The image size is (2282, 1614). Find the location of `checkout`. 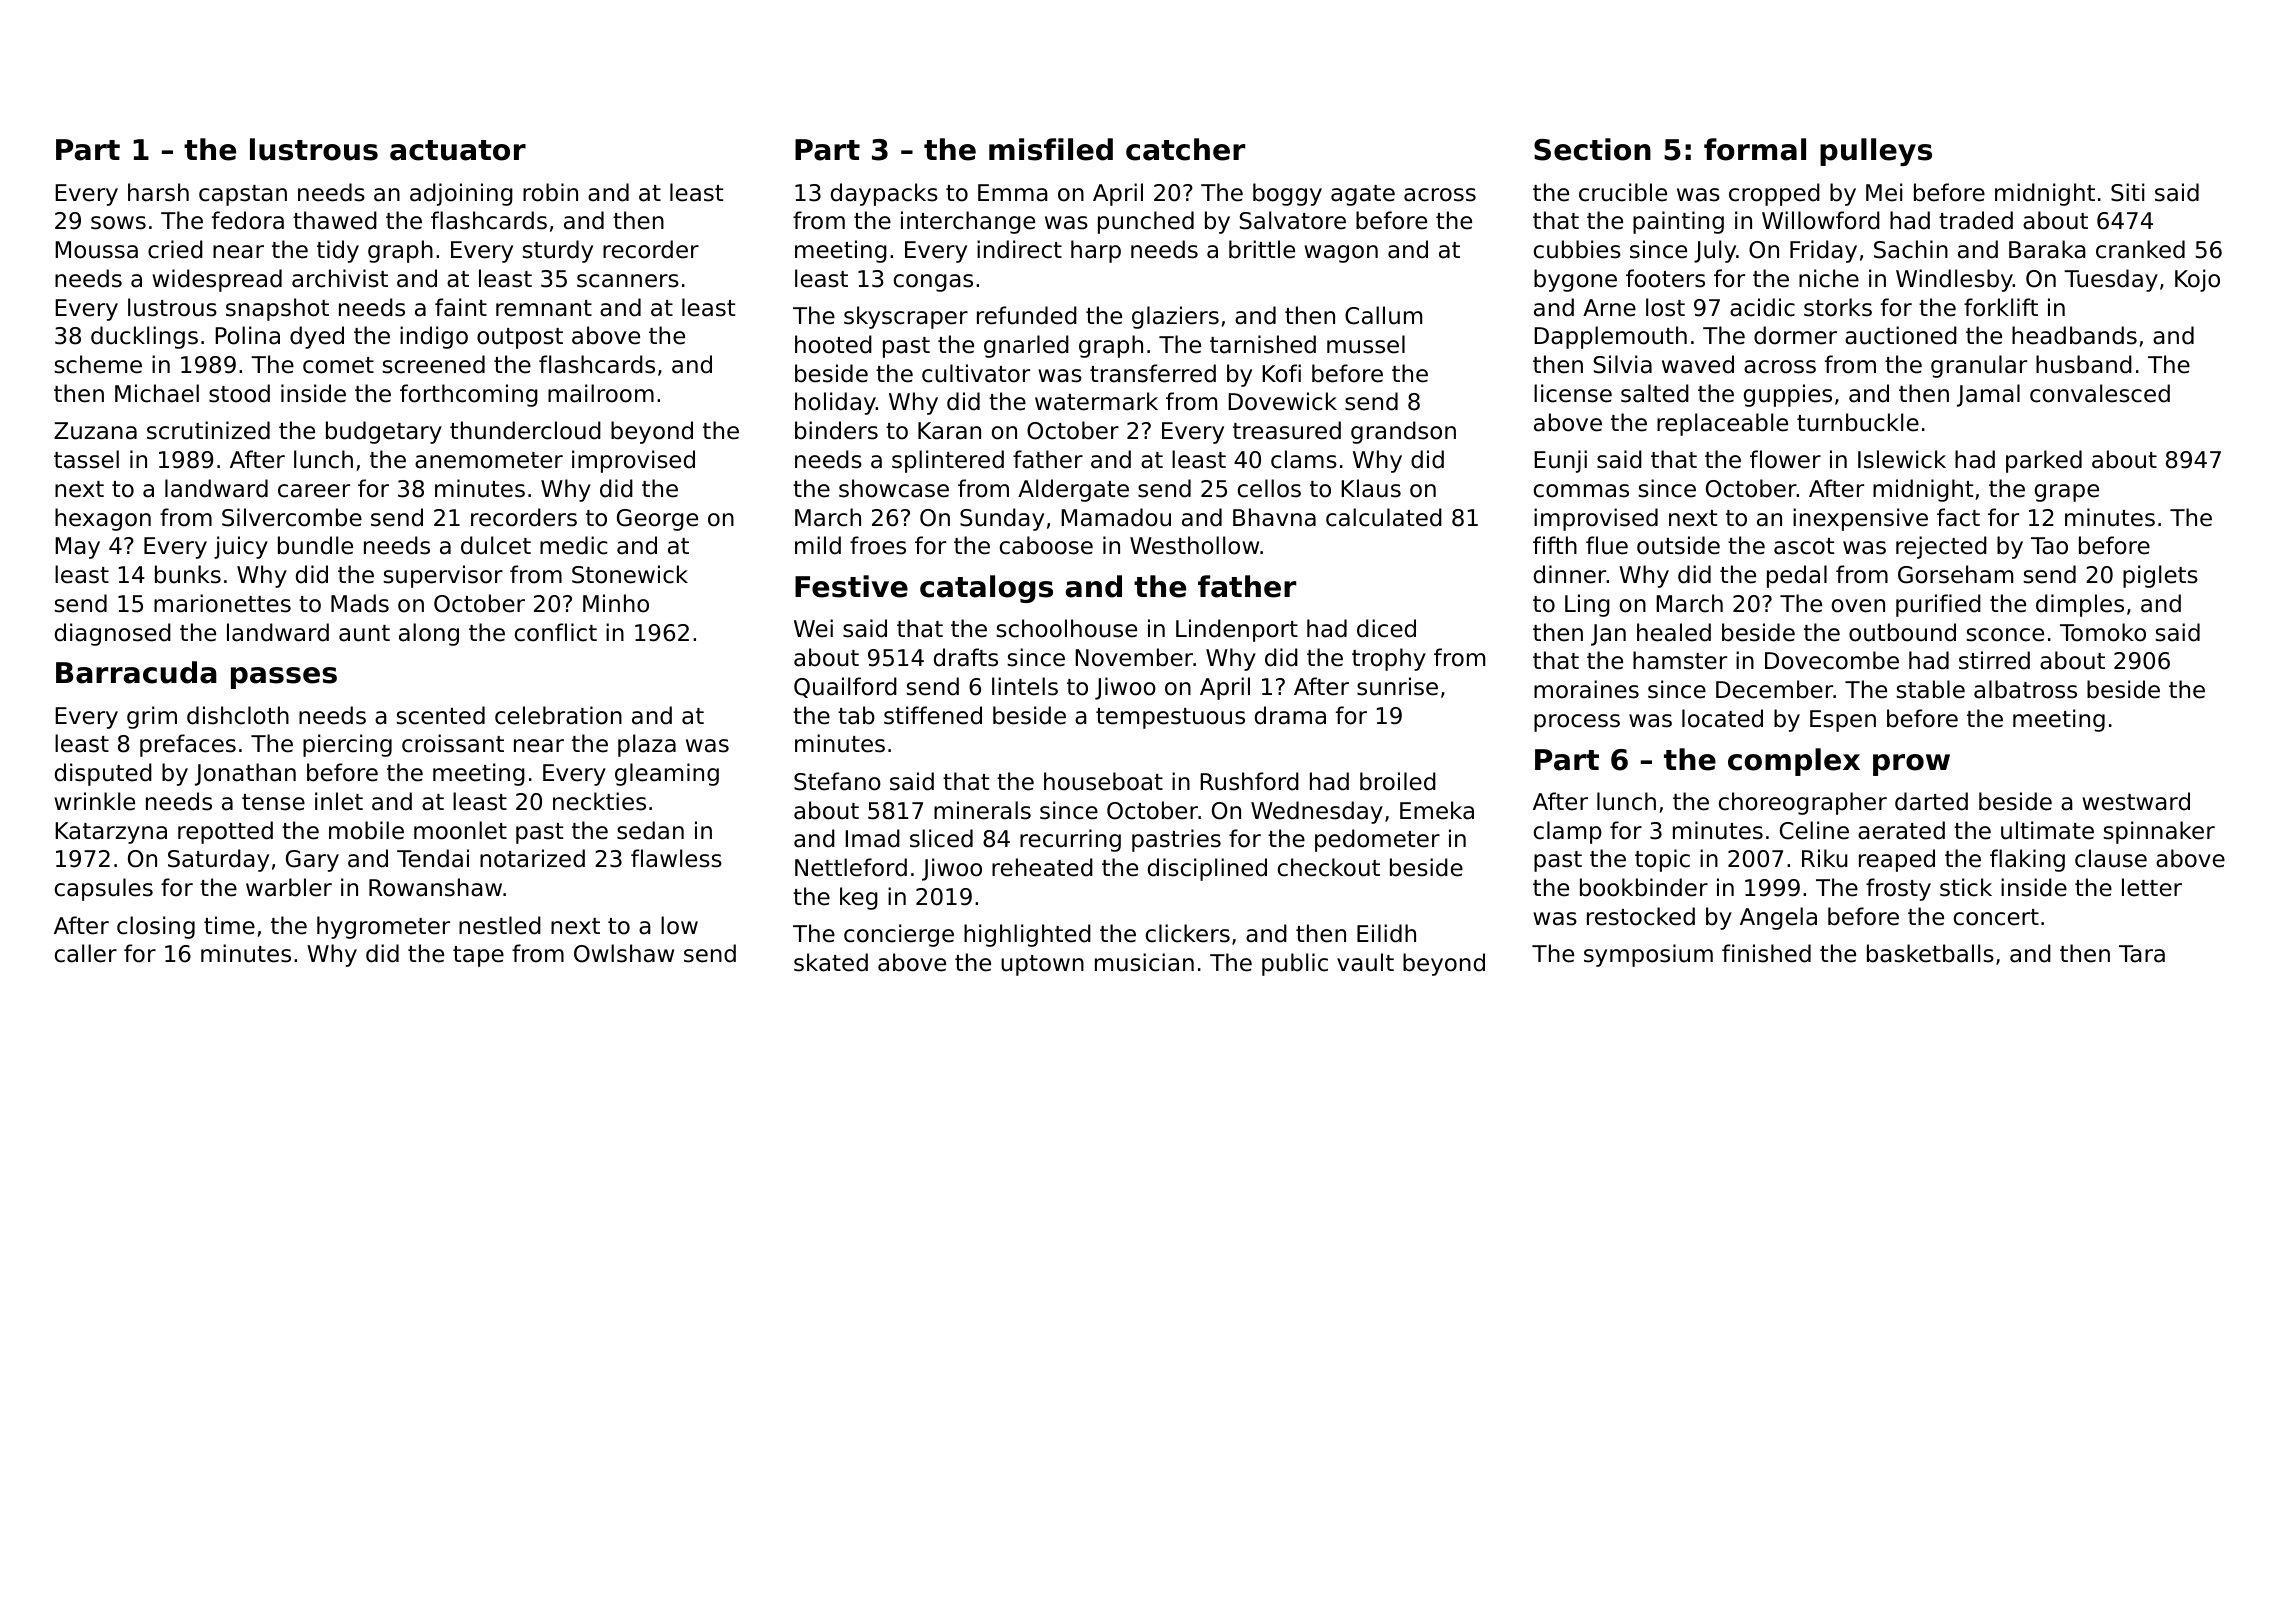

checkout is located at coordinates (1329, 867).
